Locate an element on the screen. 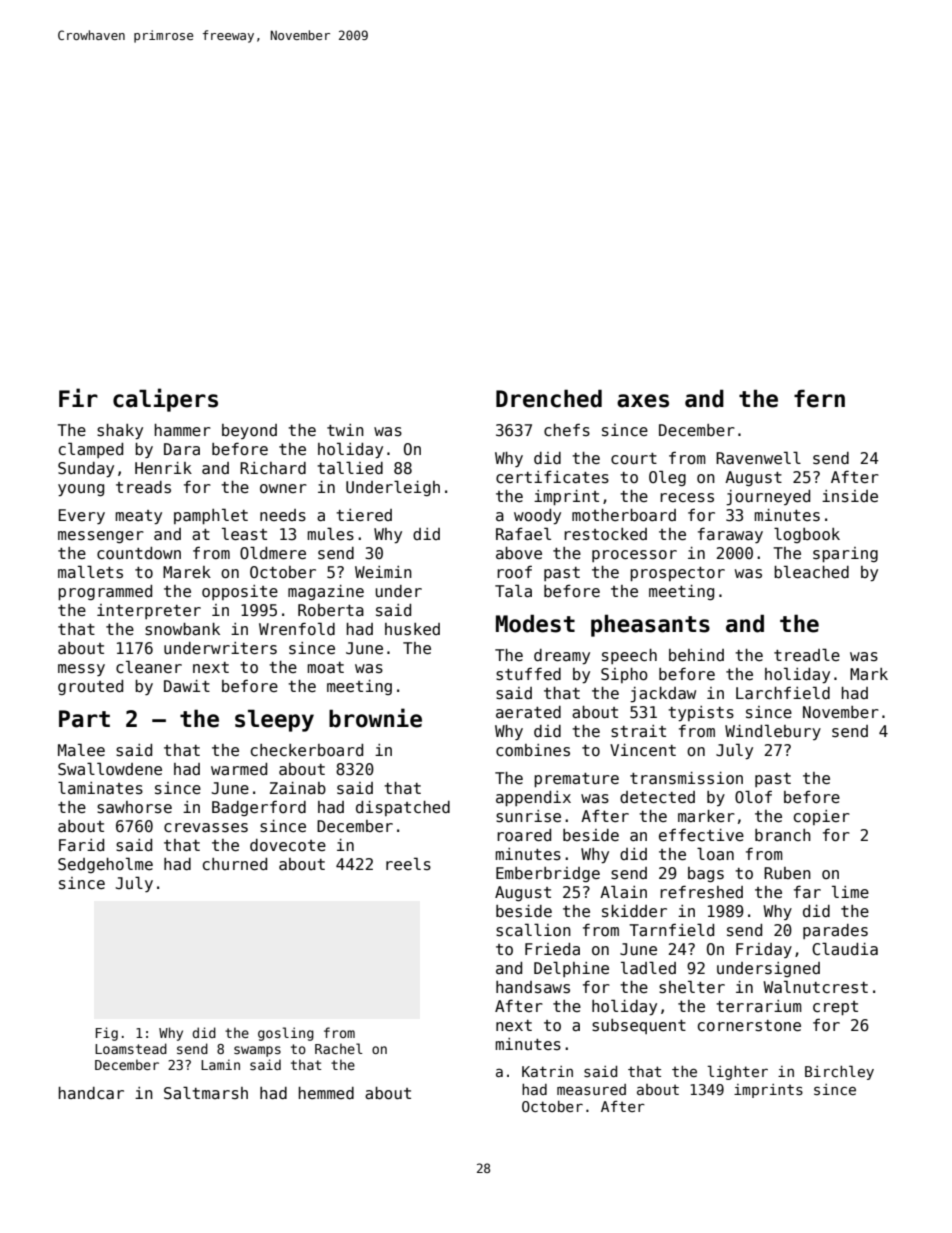 This screenshot has width=952, height=1233. sparing is located at coordinates (845, 554).
